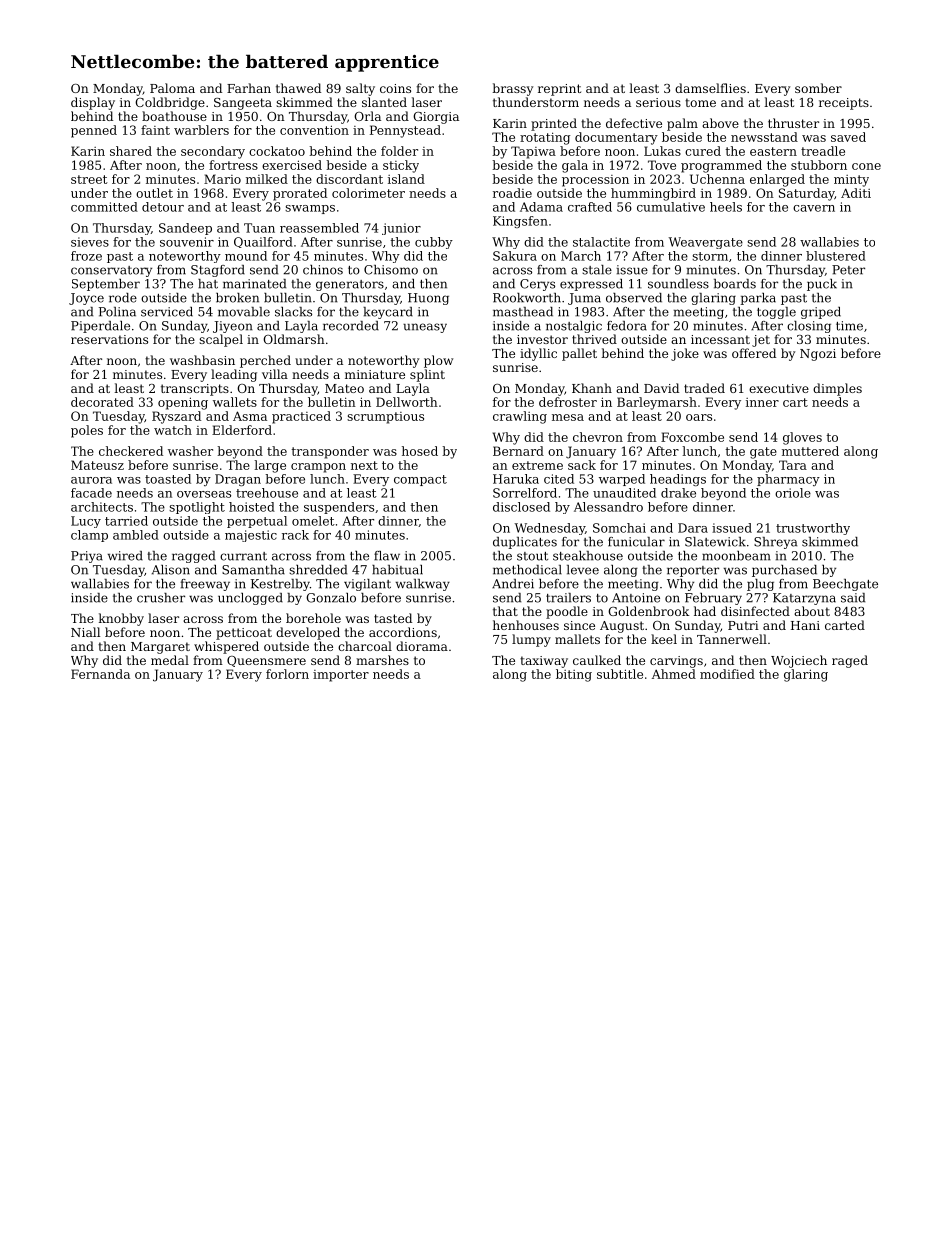 This page has width=952, height=1233. Describe the element at coordinates (601, 242) in the page. I see `stalactite` at that location.
